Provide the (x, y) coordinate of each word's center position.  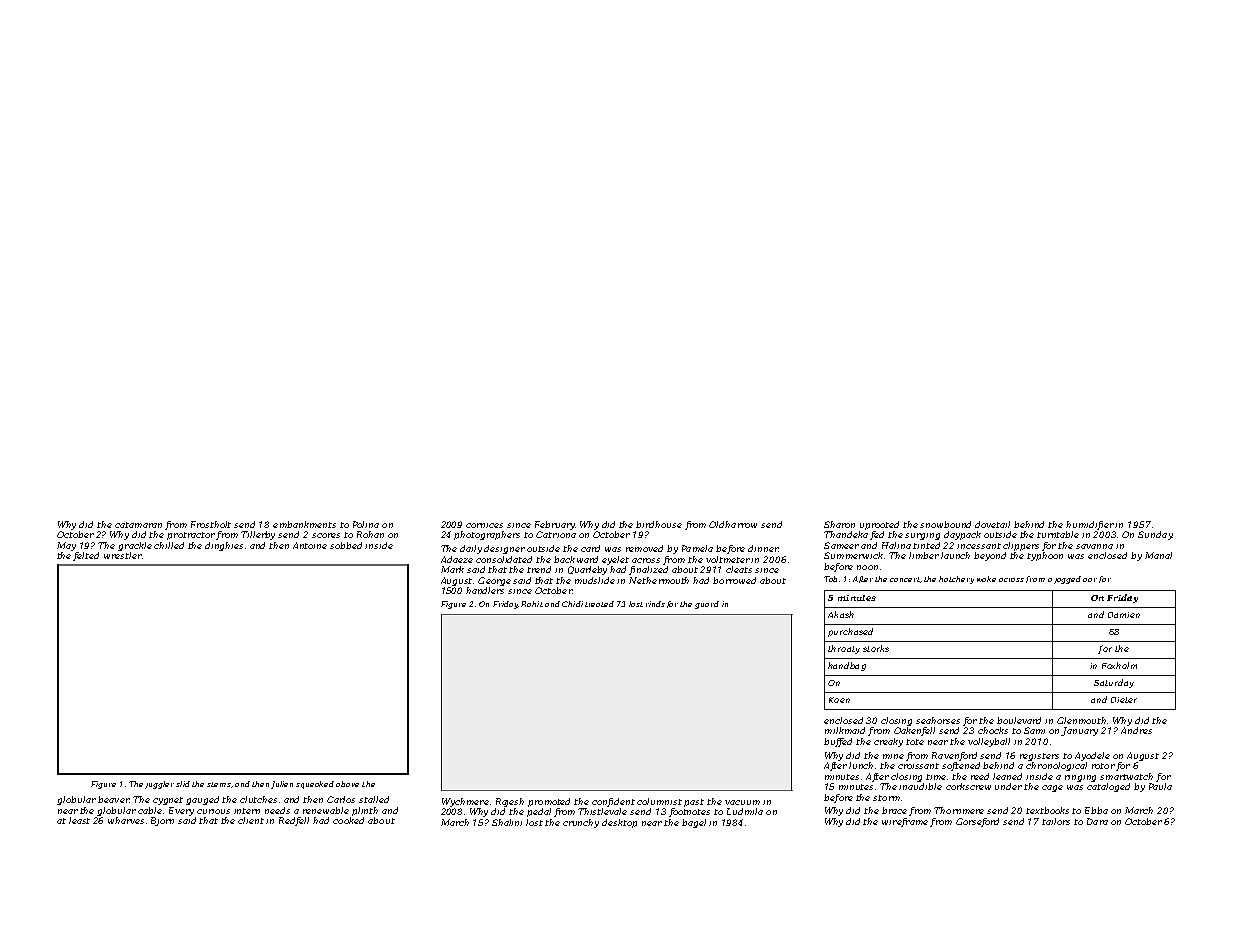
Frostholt (211, 524)
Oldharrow (733, 524)
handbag (847, 666)
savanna (1094, 546)
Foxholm (1119, 665)
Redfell (294, 821)
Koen (839, 700)
